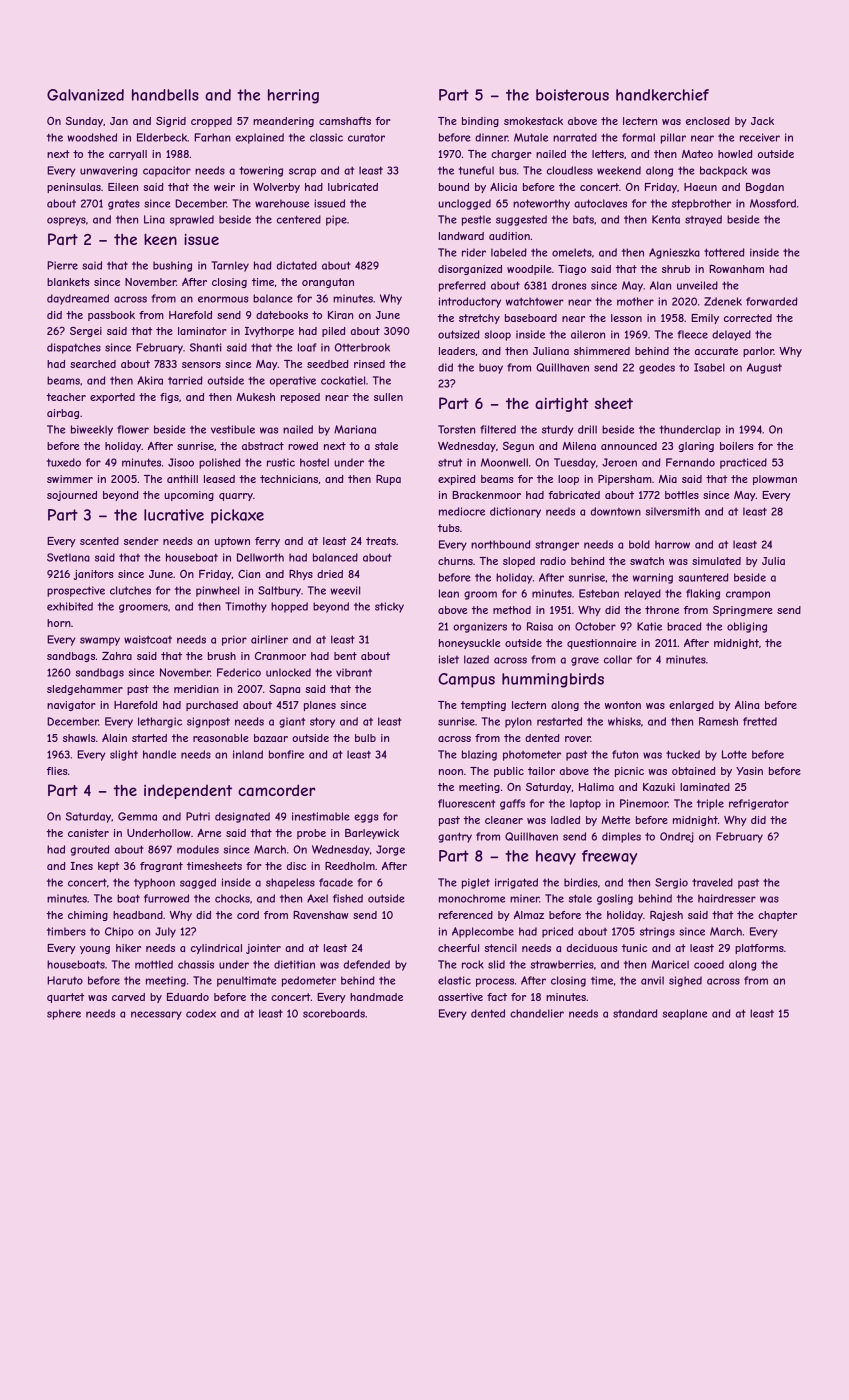 The height and width of the document is (1400, 849). Describe the element at coordinates (685, 1014) in the document. I see `seaplane` at that location.
